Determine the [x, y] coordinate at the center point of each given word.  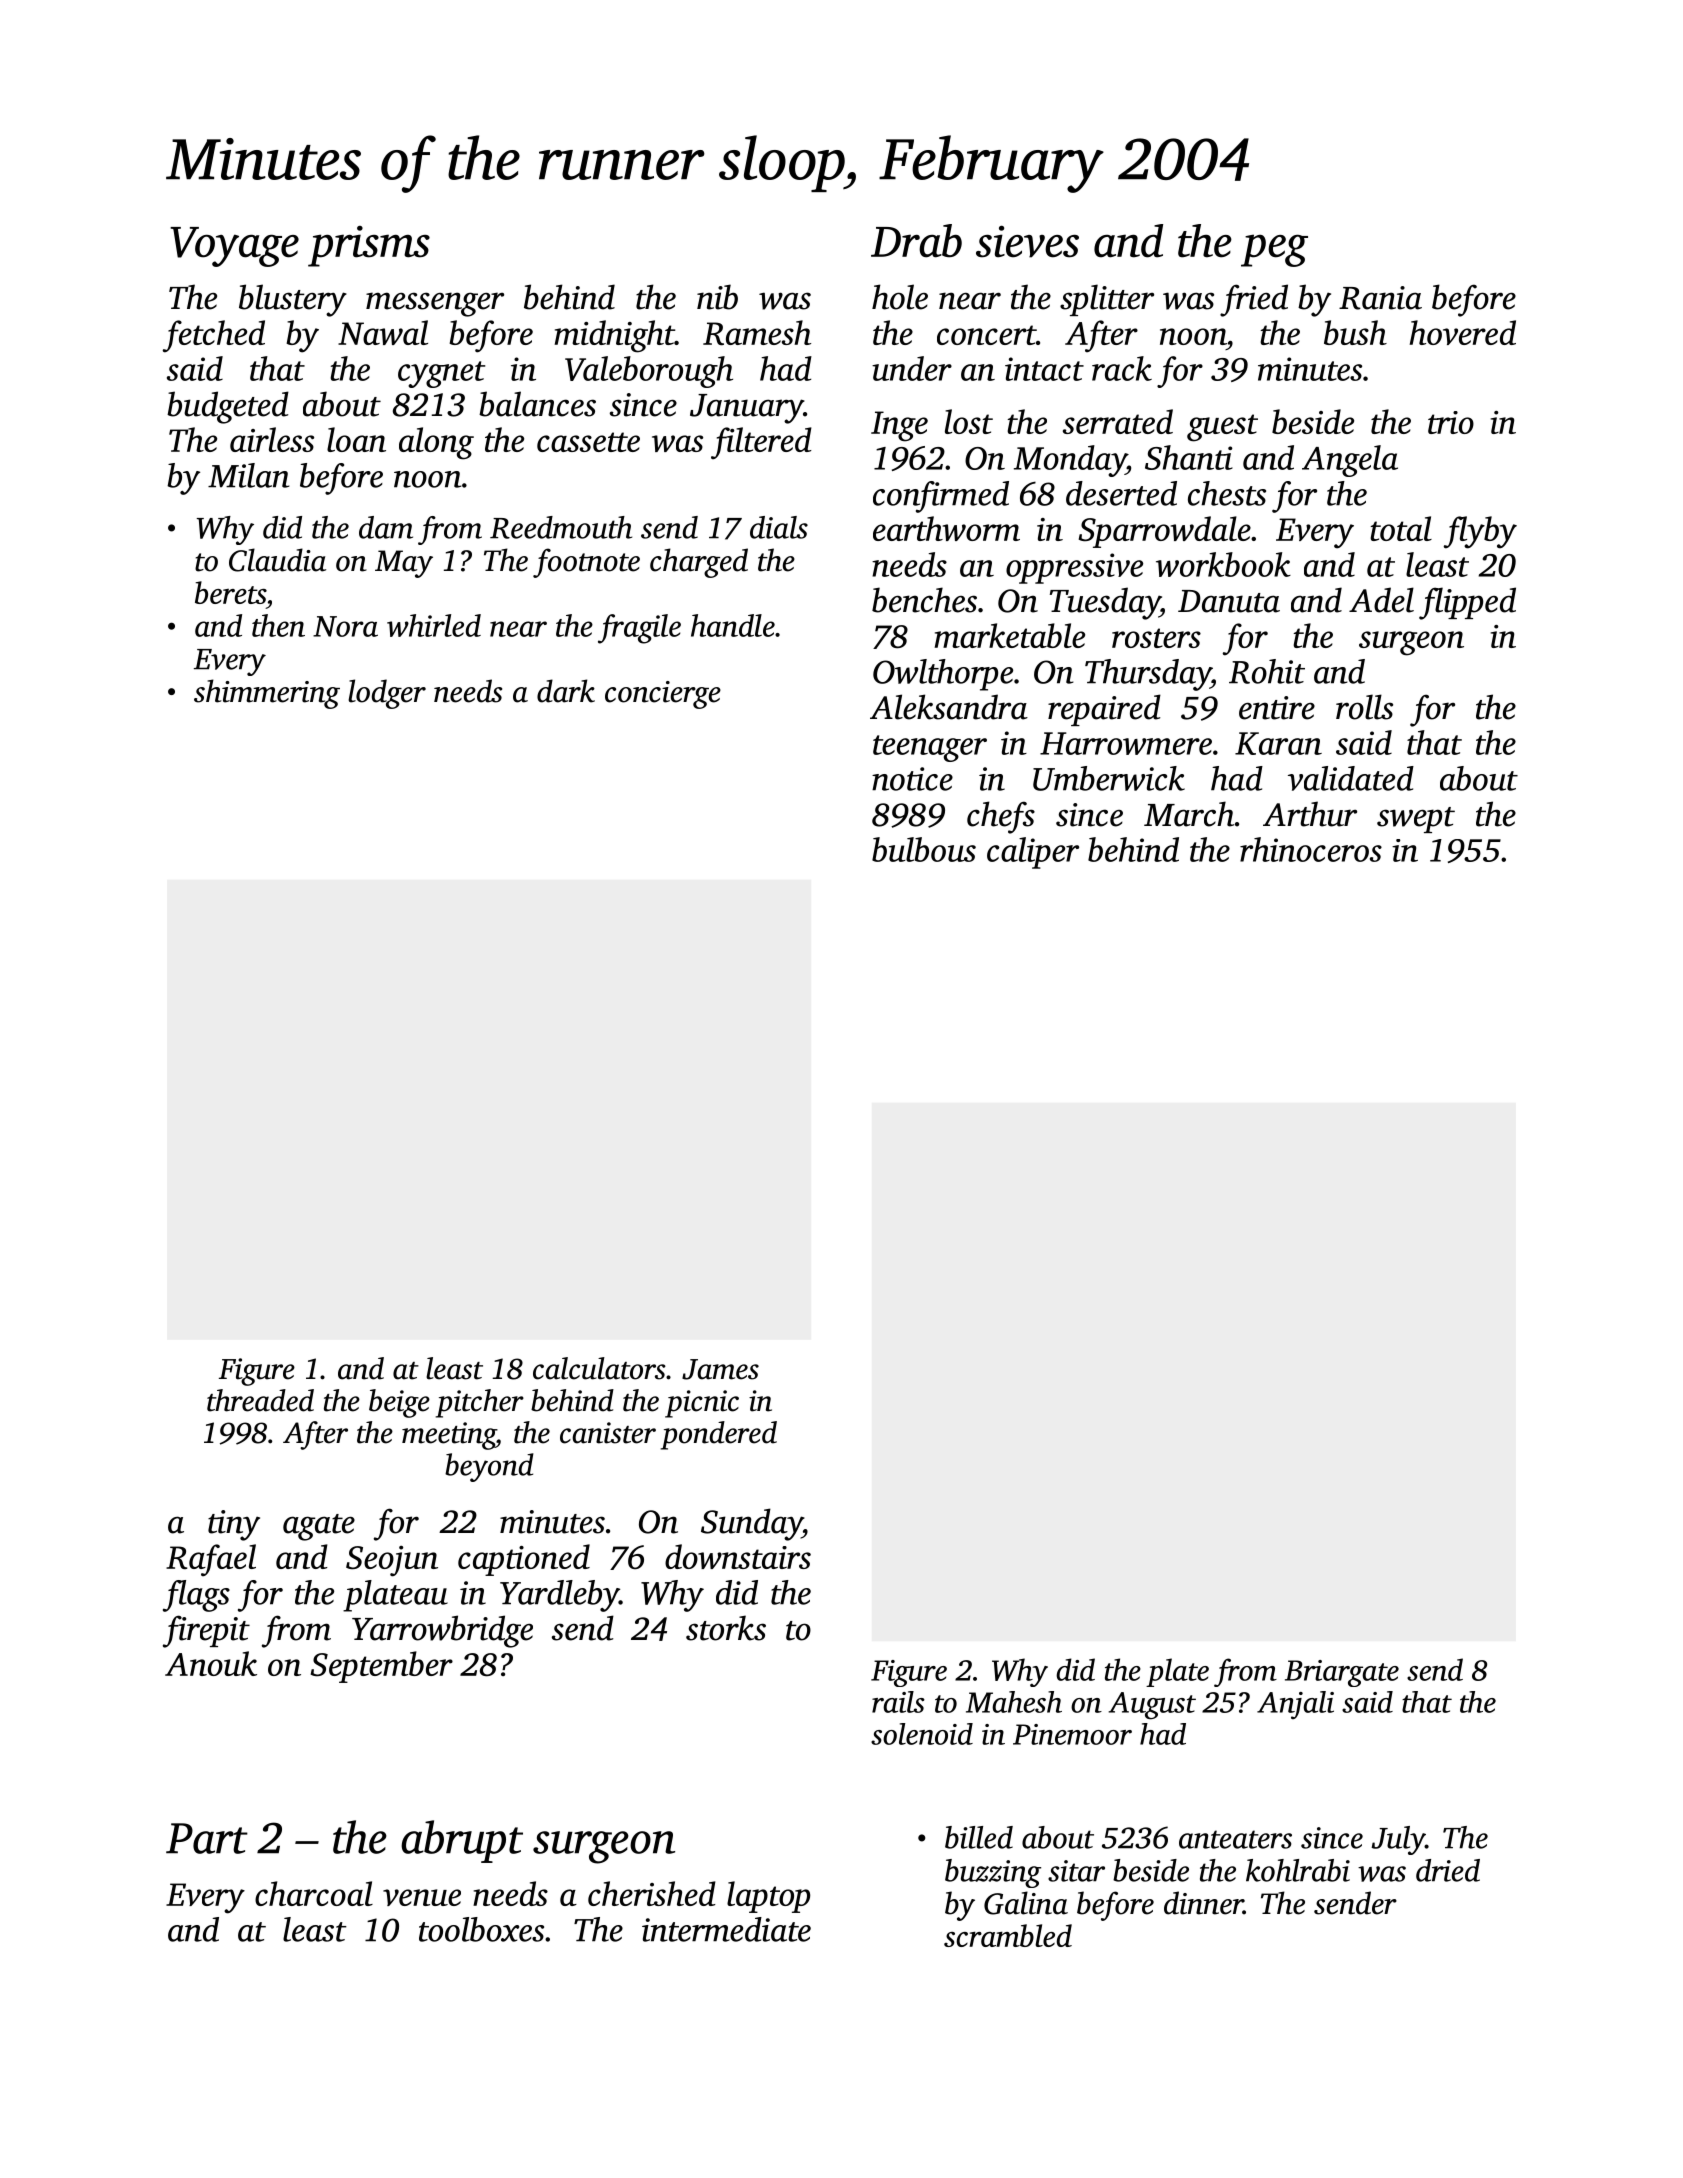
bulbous [924, 849]
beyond [489, 1467]
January [747, 409]
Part [207, 1838]
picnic [702, 1404]
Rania [1380, 298]
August [1152, 1706]
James [720, 1369]
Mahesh [1014, 1702]
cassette [588, 442]
